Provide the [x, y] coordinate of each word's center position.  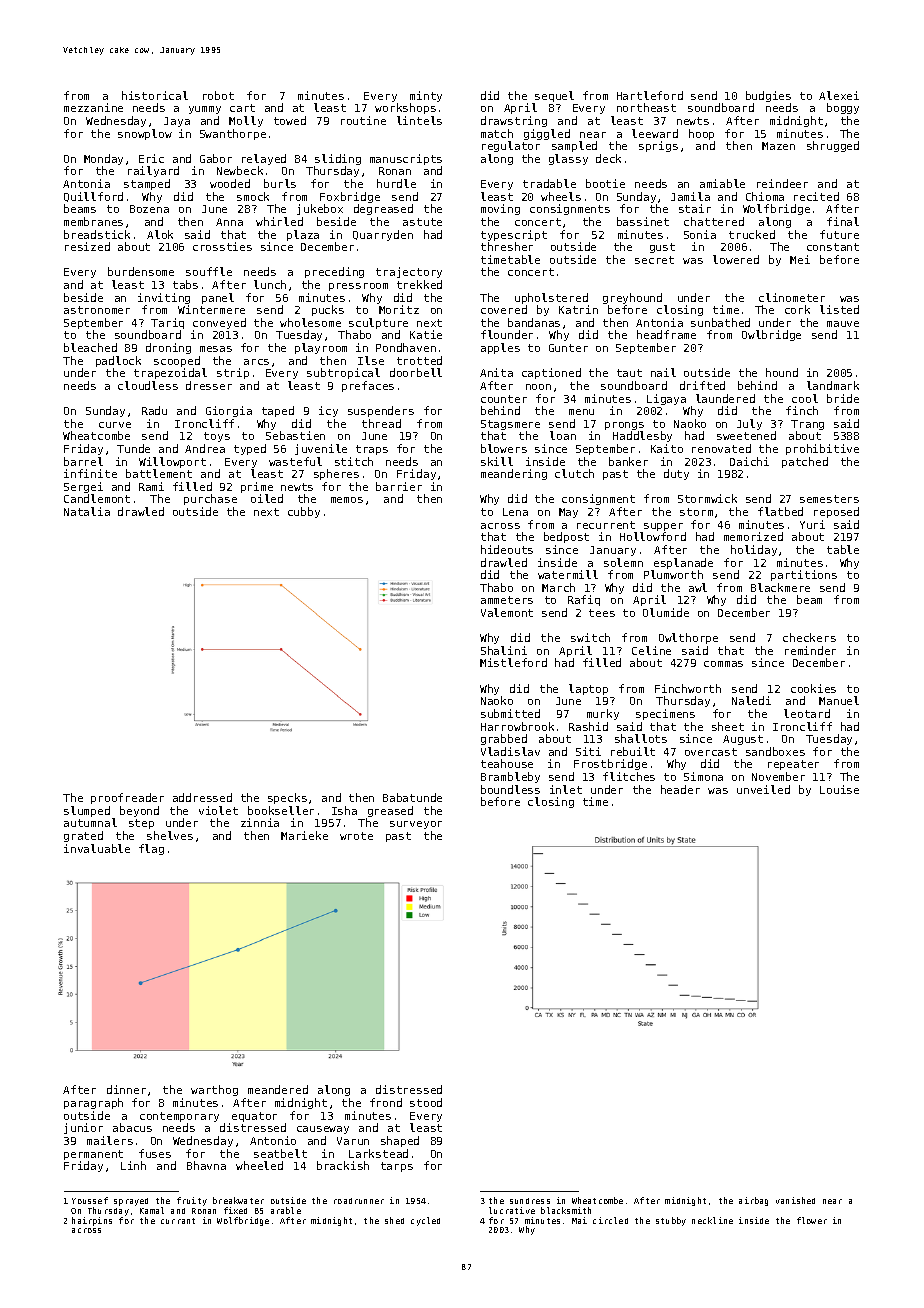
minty [426, 96]
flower [812, 1220]
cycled [425, 1221]
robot [218, 95]
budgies [768, 96]
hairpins [92, 1221]
